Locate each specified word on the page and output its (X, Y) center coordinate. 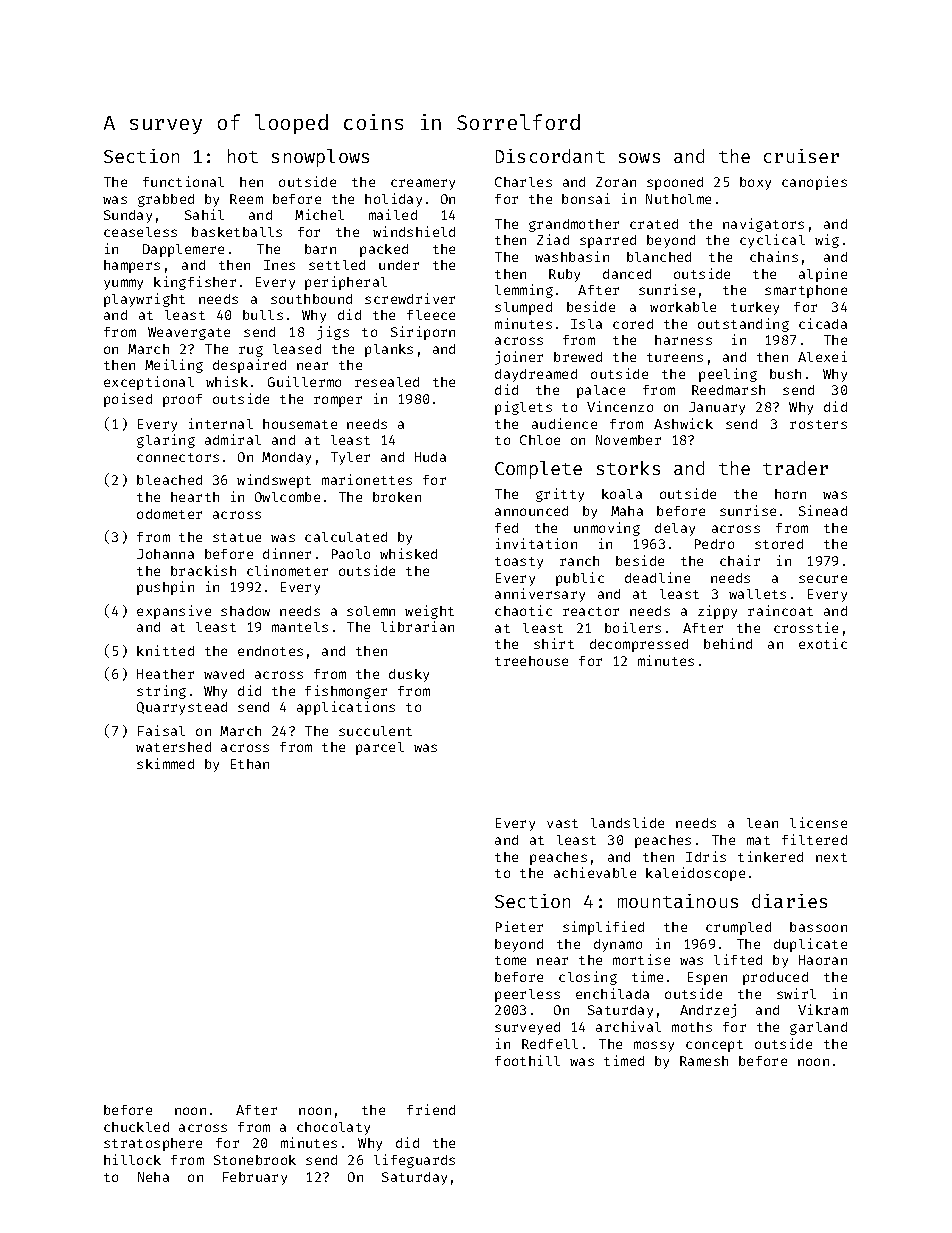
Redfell (550, 1044)
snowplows (320, 158)
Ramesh (704, 1061)
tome (510, 960)
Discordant (550, 156)
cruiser (801, 156)
